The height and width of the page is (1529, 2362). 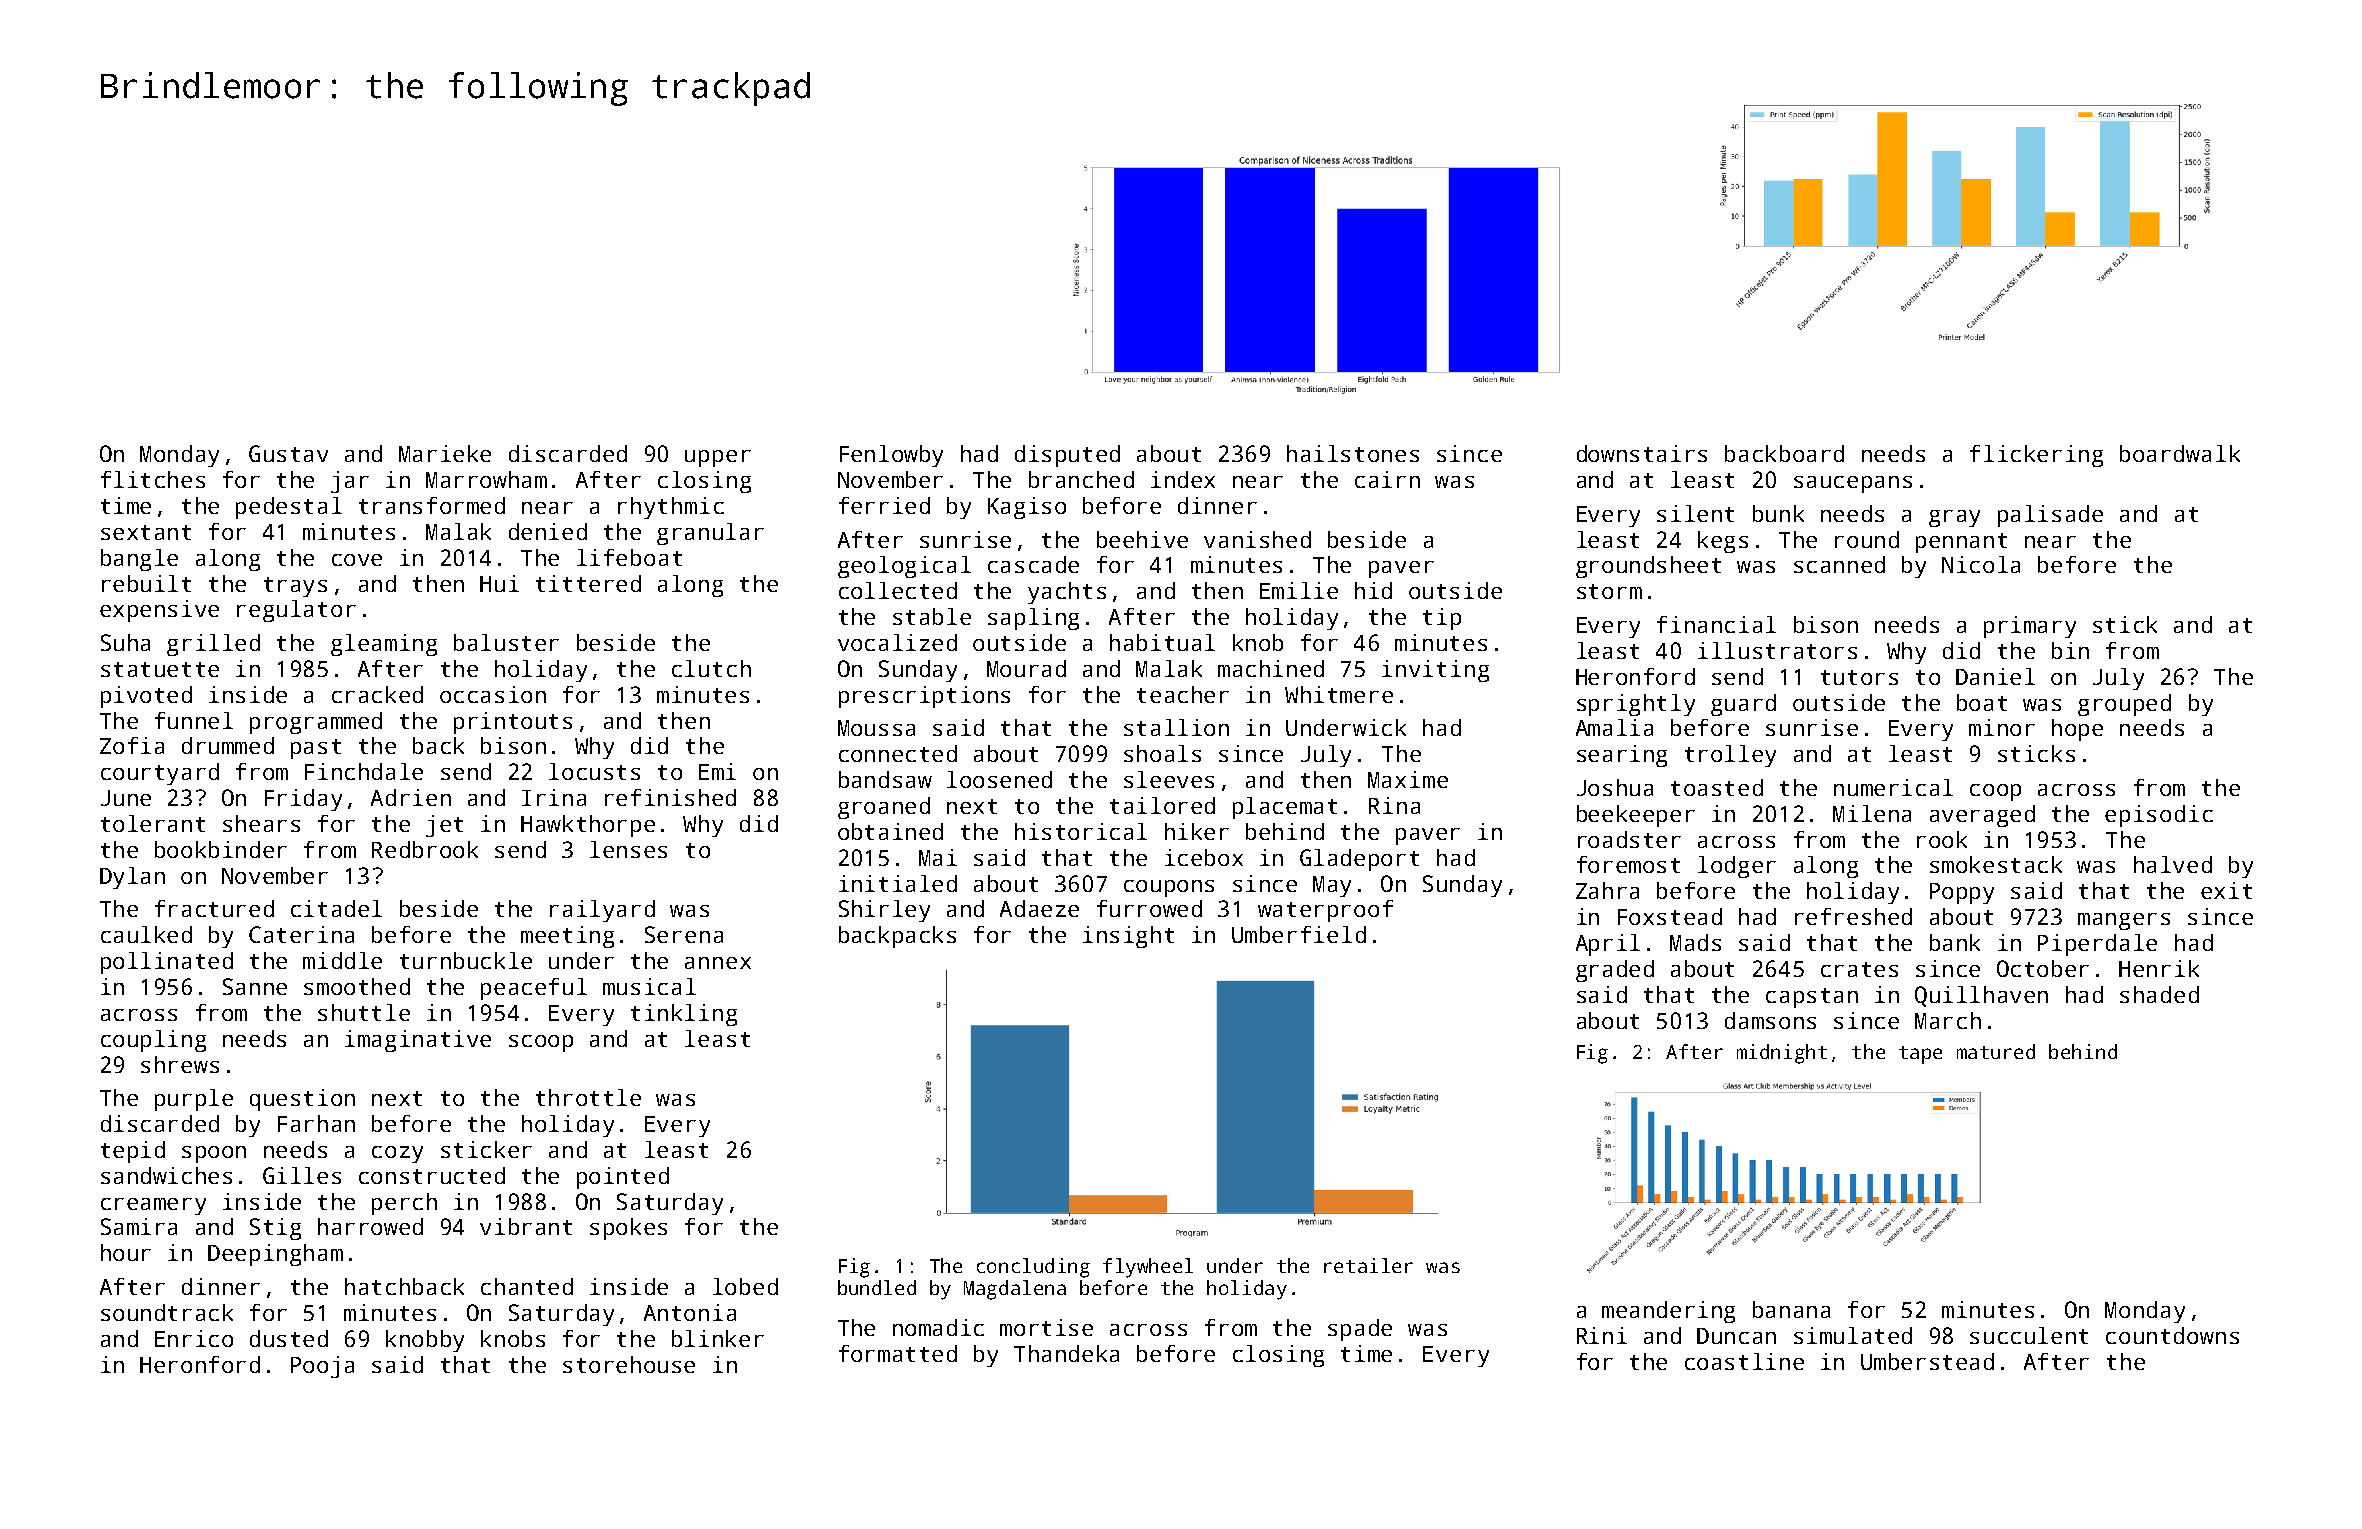 What do you see at coordinates (1408, 779) in the page?
I see `Maxime` at bounding box center [1408, 779].
